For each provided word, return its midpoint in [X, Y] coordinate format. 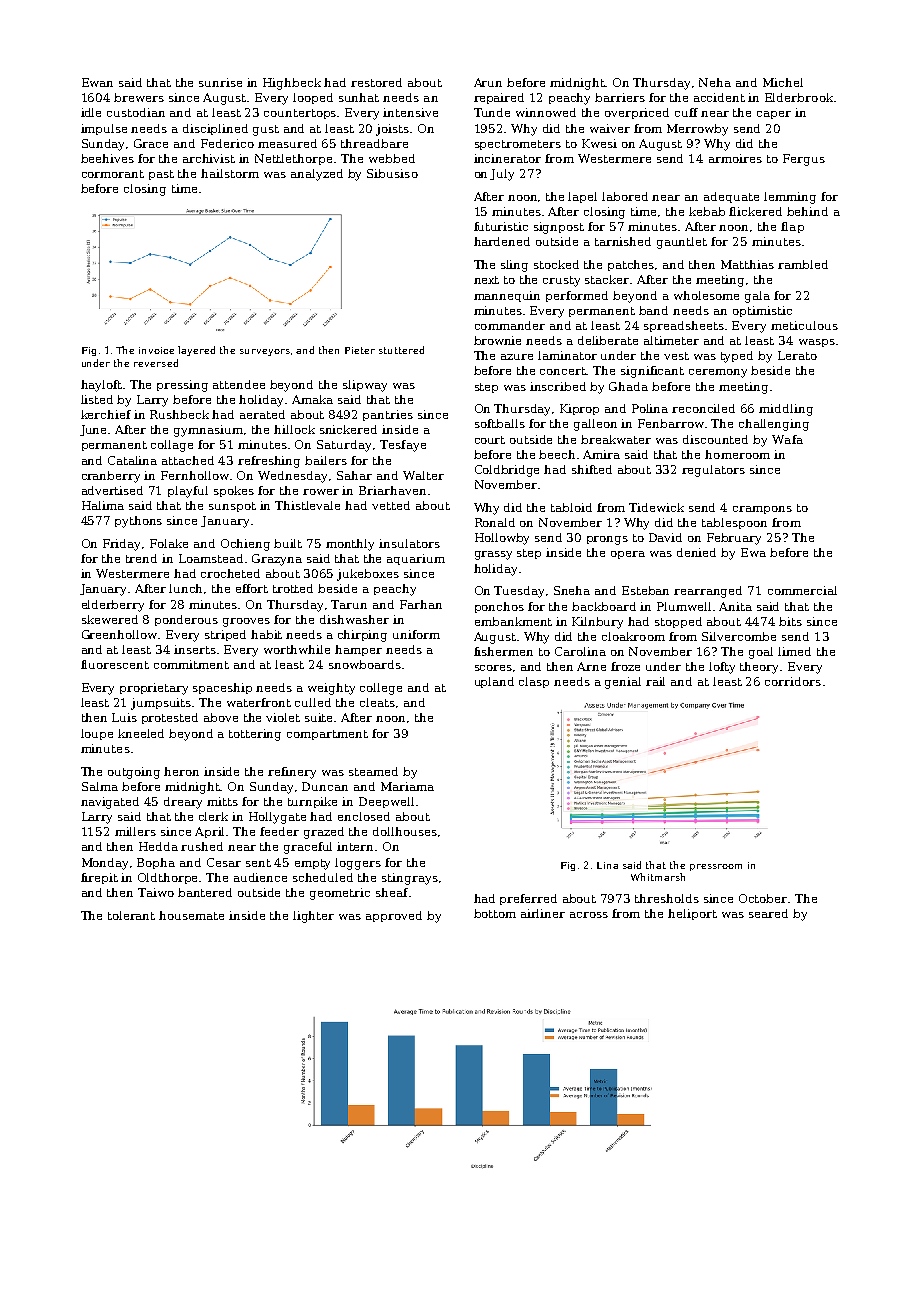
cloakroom [633, 636]
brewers [139, 97]
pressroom [716, 867]
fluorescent [115, 664]
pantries [388, 415]
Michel [783, 82]
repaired [499, 98]
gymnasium [208, 431]
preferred [528, 899]
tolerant [131, 915]
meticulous [804, 325]
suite [320, 717]
